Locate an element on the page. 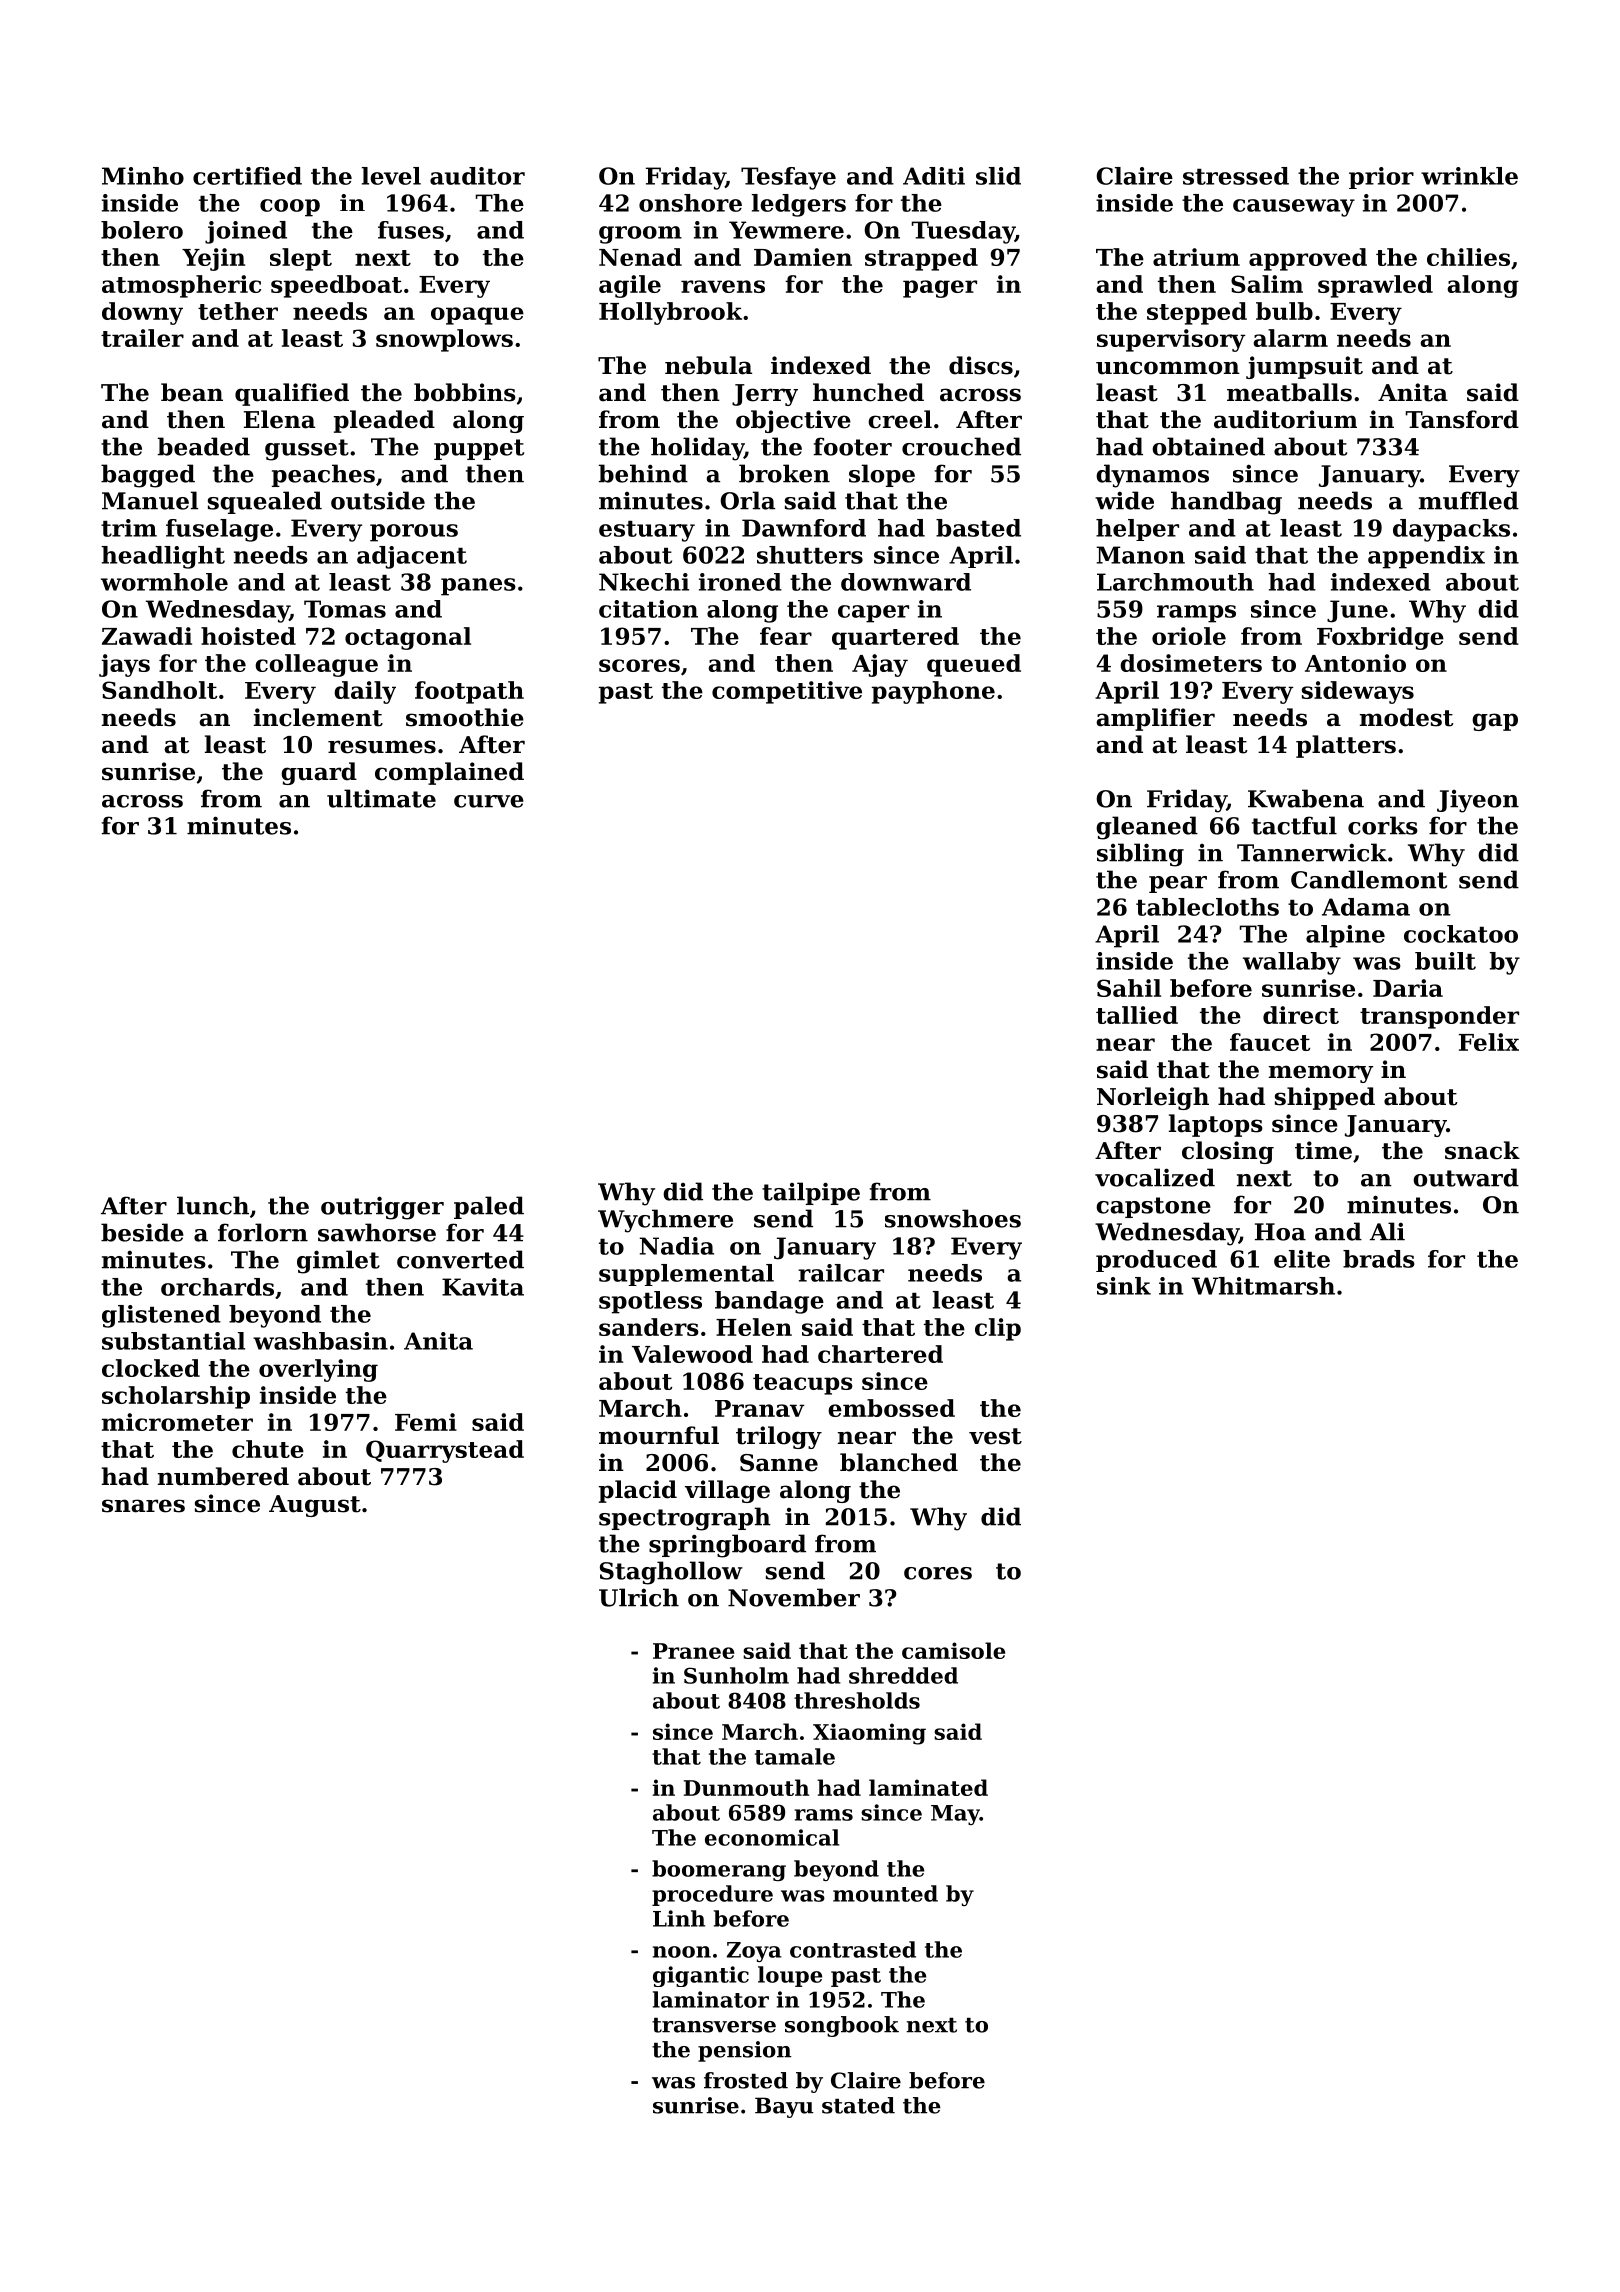 This image has width=1620, height=2292. May is located at coordinates (955, 1815).
